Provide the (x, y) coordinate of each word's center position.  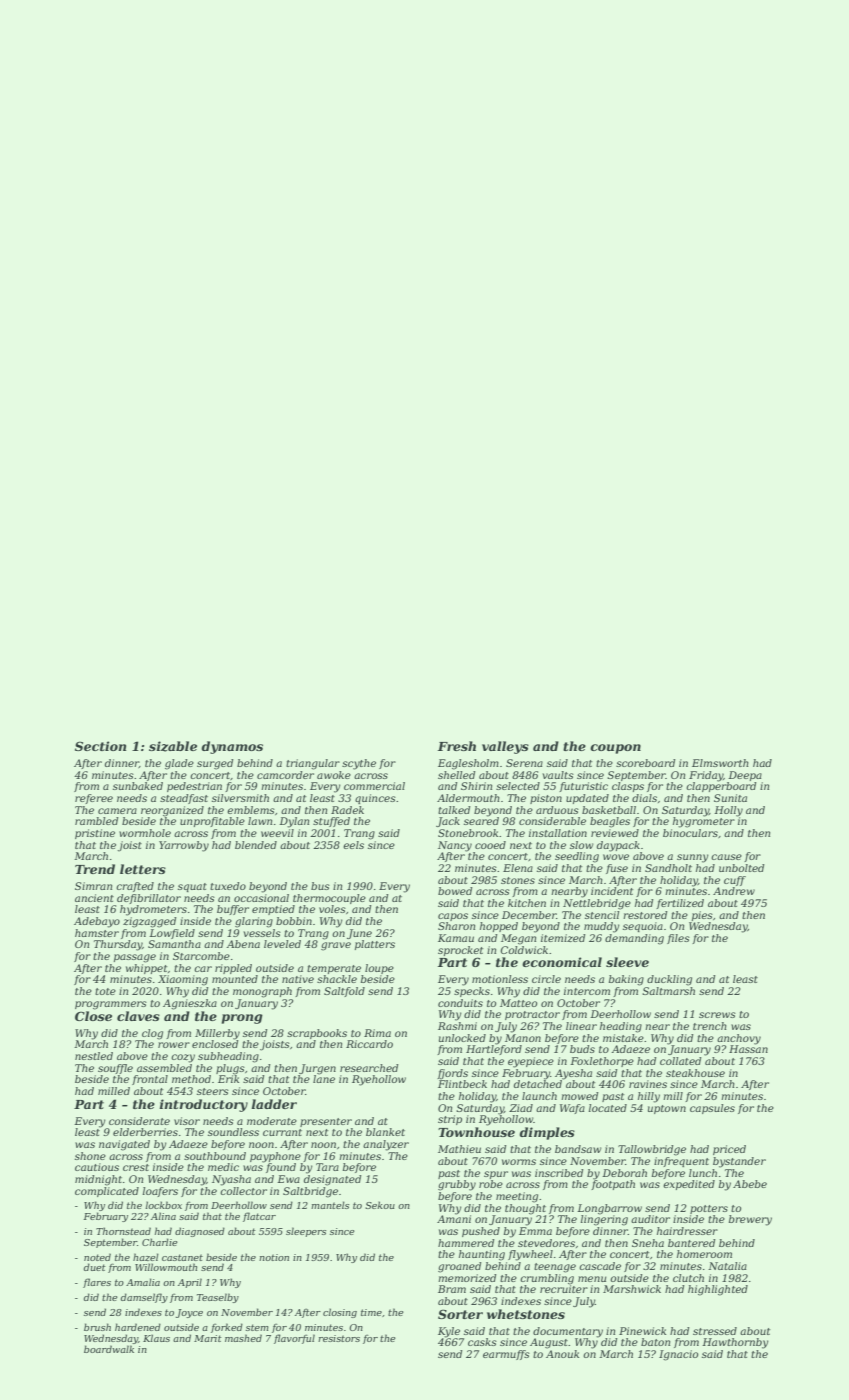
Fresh (457, 746)
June (359, 934)
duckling (669, 980)
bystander (739, 1162)
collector (243, 1191)
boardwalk (109, 1349)
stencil (602, 915)
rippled (233, 969)
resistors (339, 1338)
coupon (615, 749)
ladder (274, 1104)
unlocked (462, 1038)
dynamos (232, 747)
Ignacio (678, 1355)
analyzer (386, 1145)
